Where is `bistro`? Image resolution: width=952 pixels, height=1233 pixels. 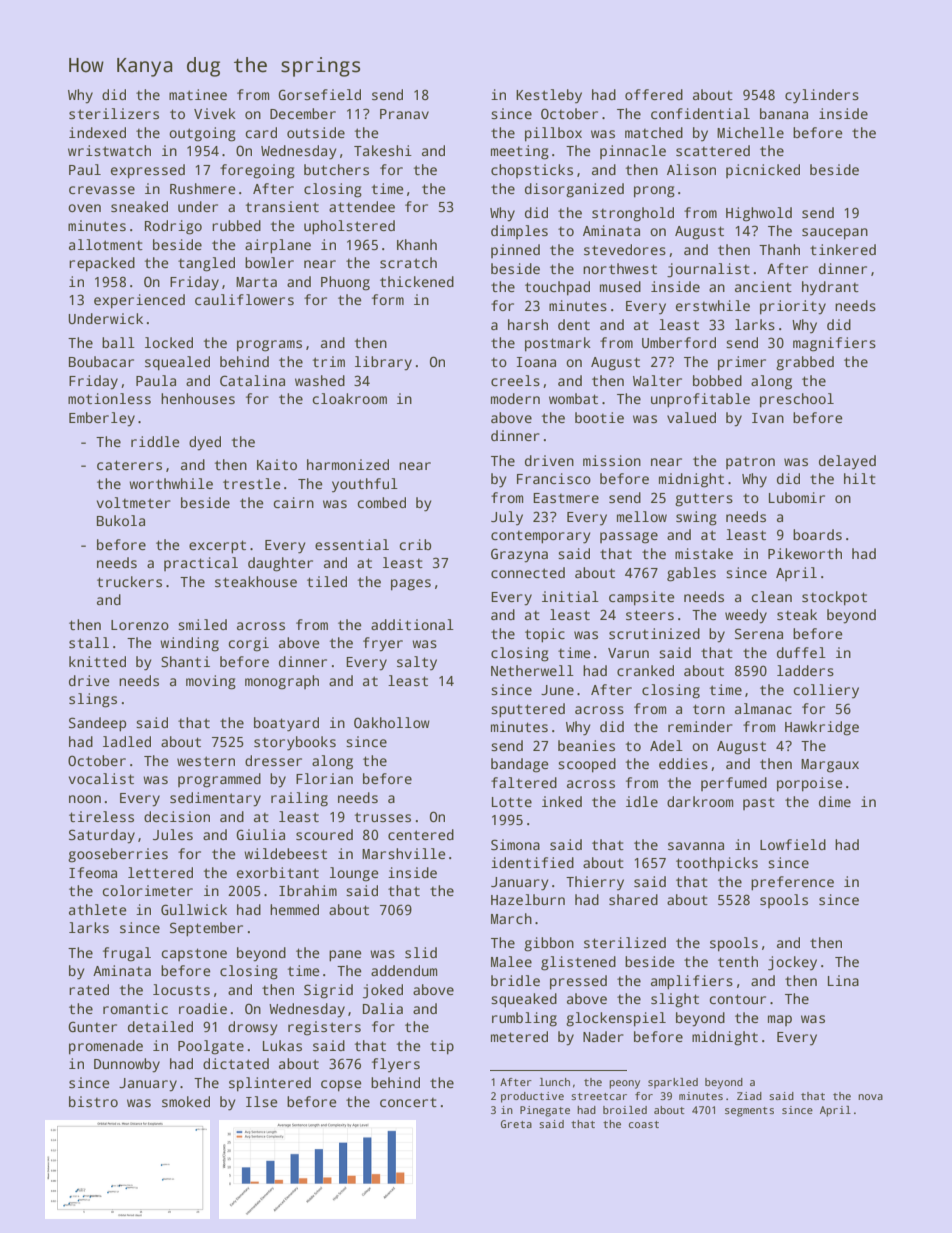 bistro is located at coordinates (93, 1101).
